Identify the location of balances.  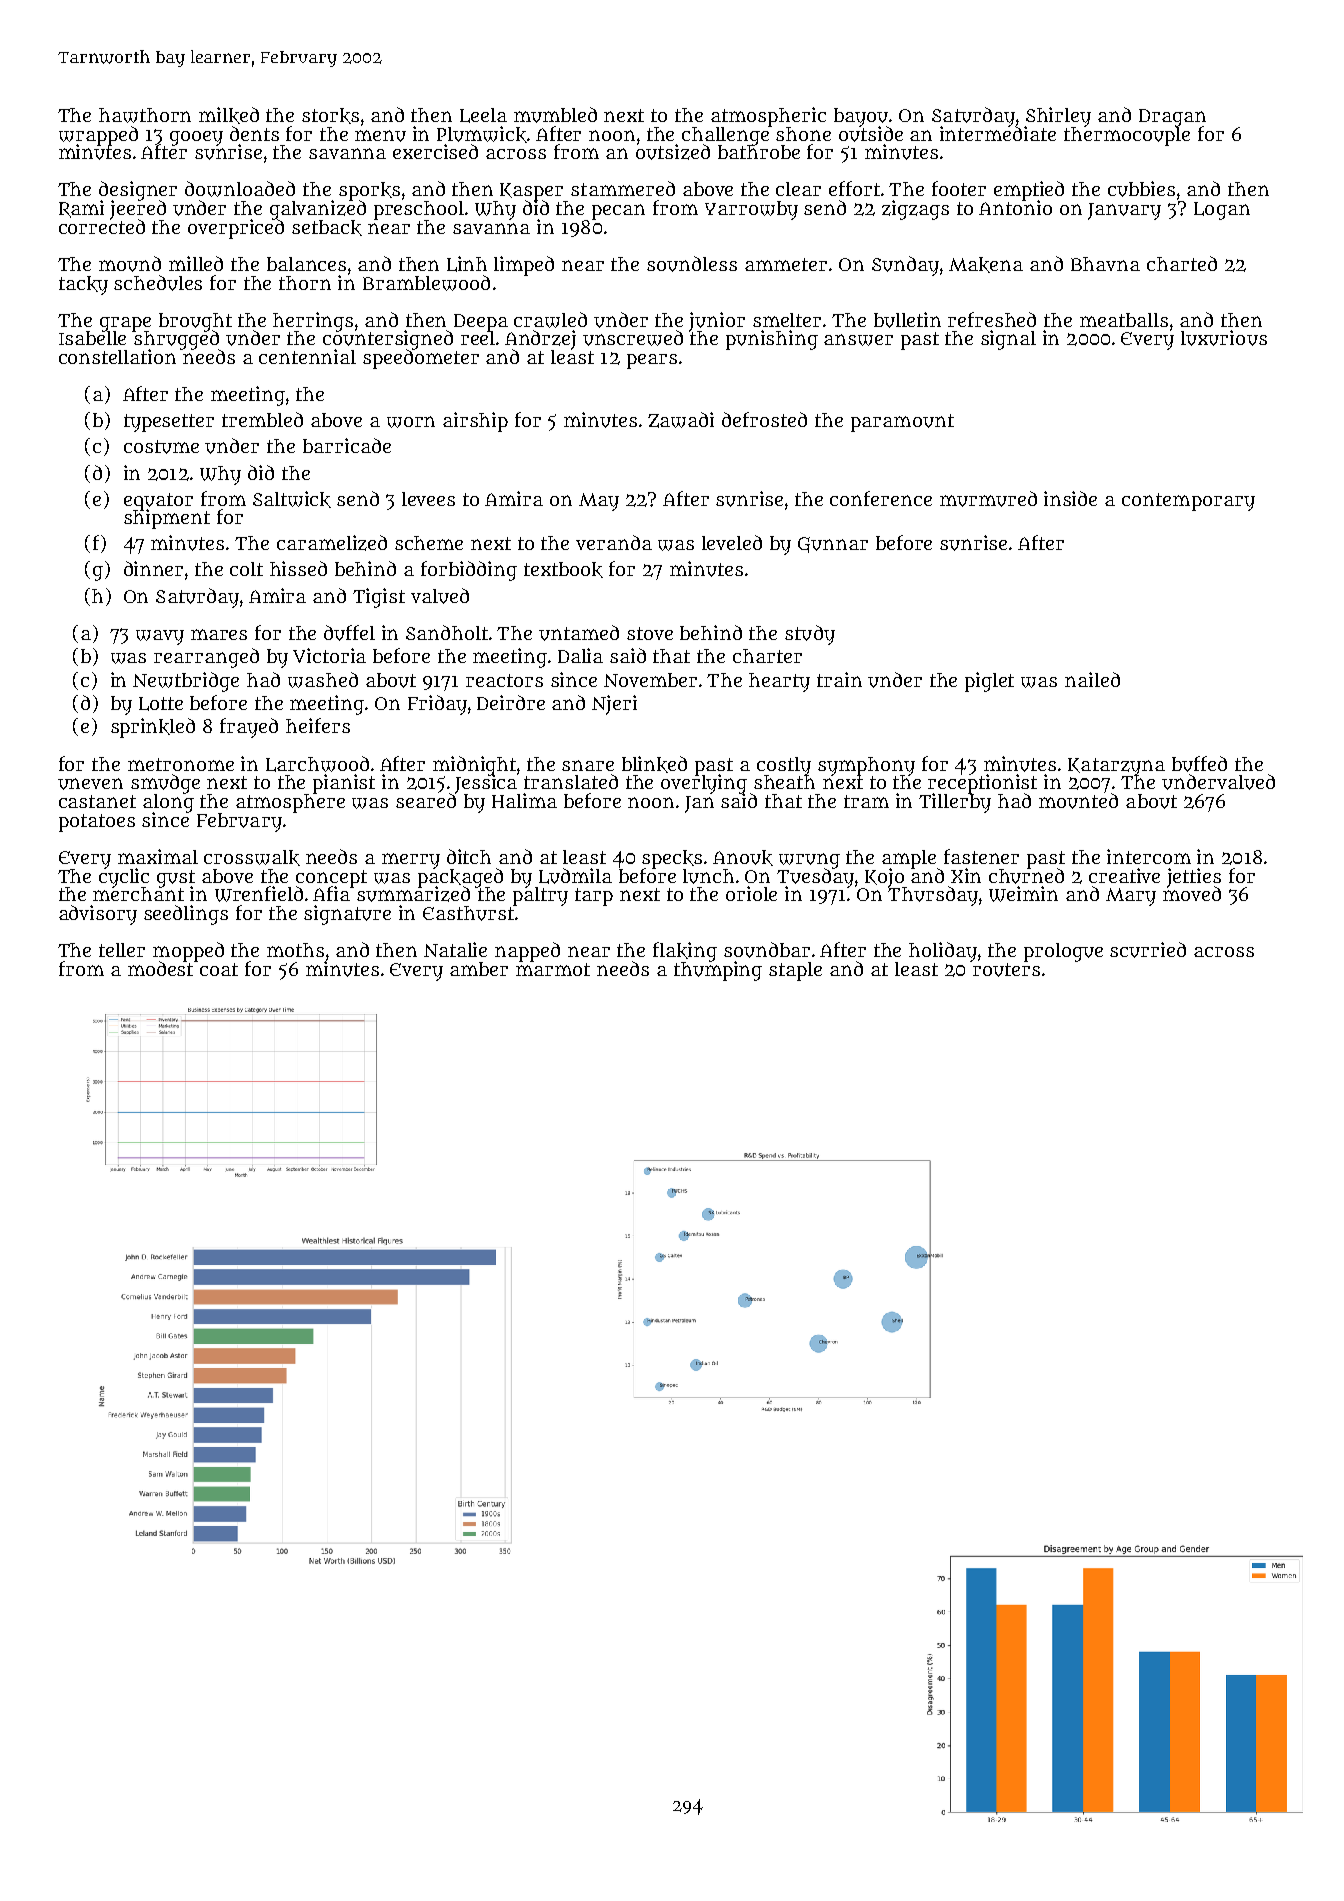
(306, 264).
